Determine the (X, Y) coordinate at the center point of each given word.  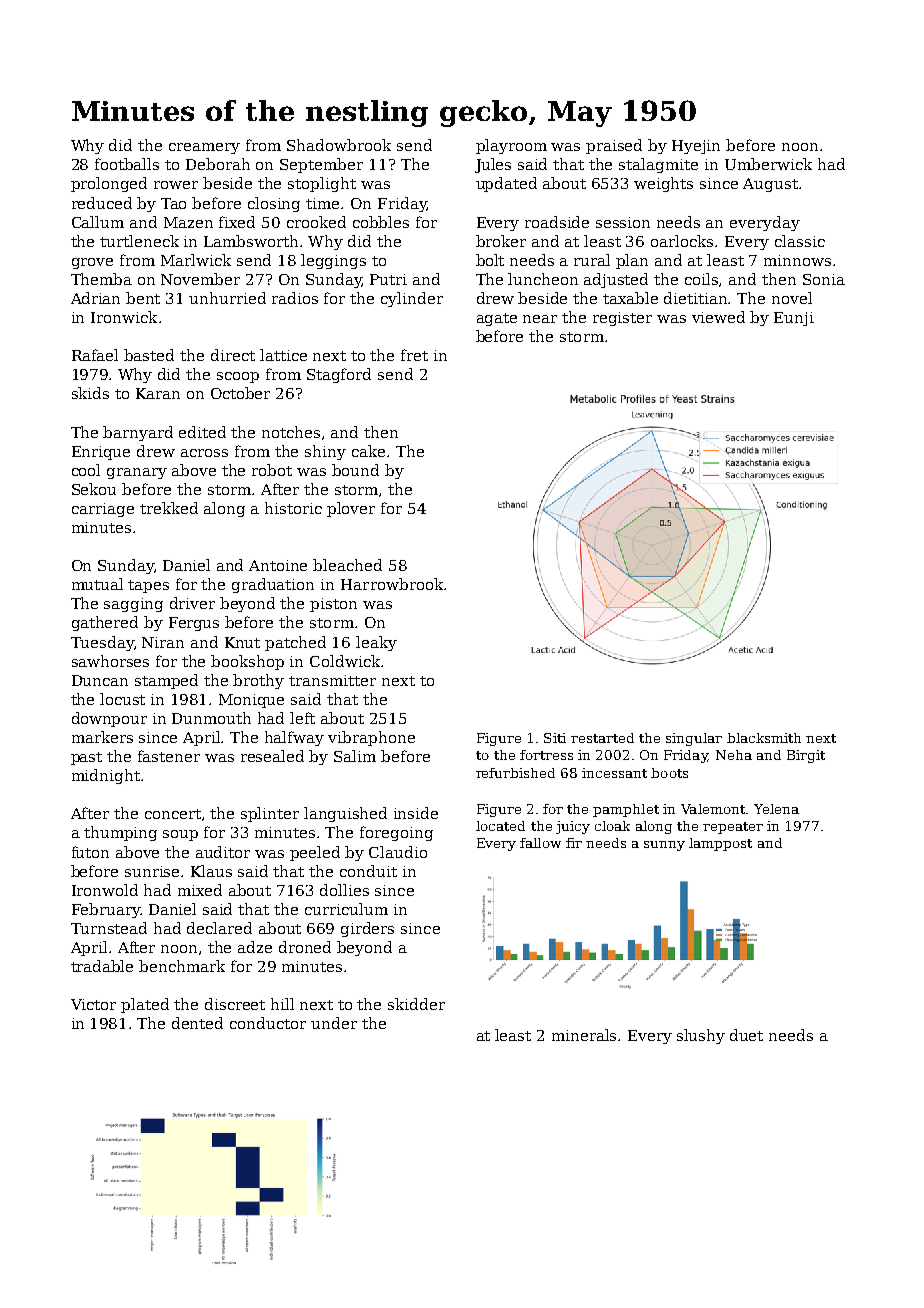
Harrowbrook (392, 584)
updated (506, 184)
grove (92, 263)
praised (614, 146)
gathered (105, 623)
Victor (93, 1004)
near (540, 319)
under (334, 1023)
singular (694, 739)
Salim (355, 756)
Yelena (776, 809)
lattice (283, 355)
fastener (169, 756)
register (622, 319)
